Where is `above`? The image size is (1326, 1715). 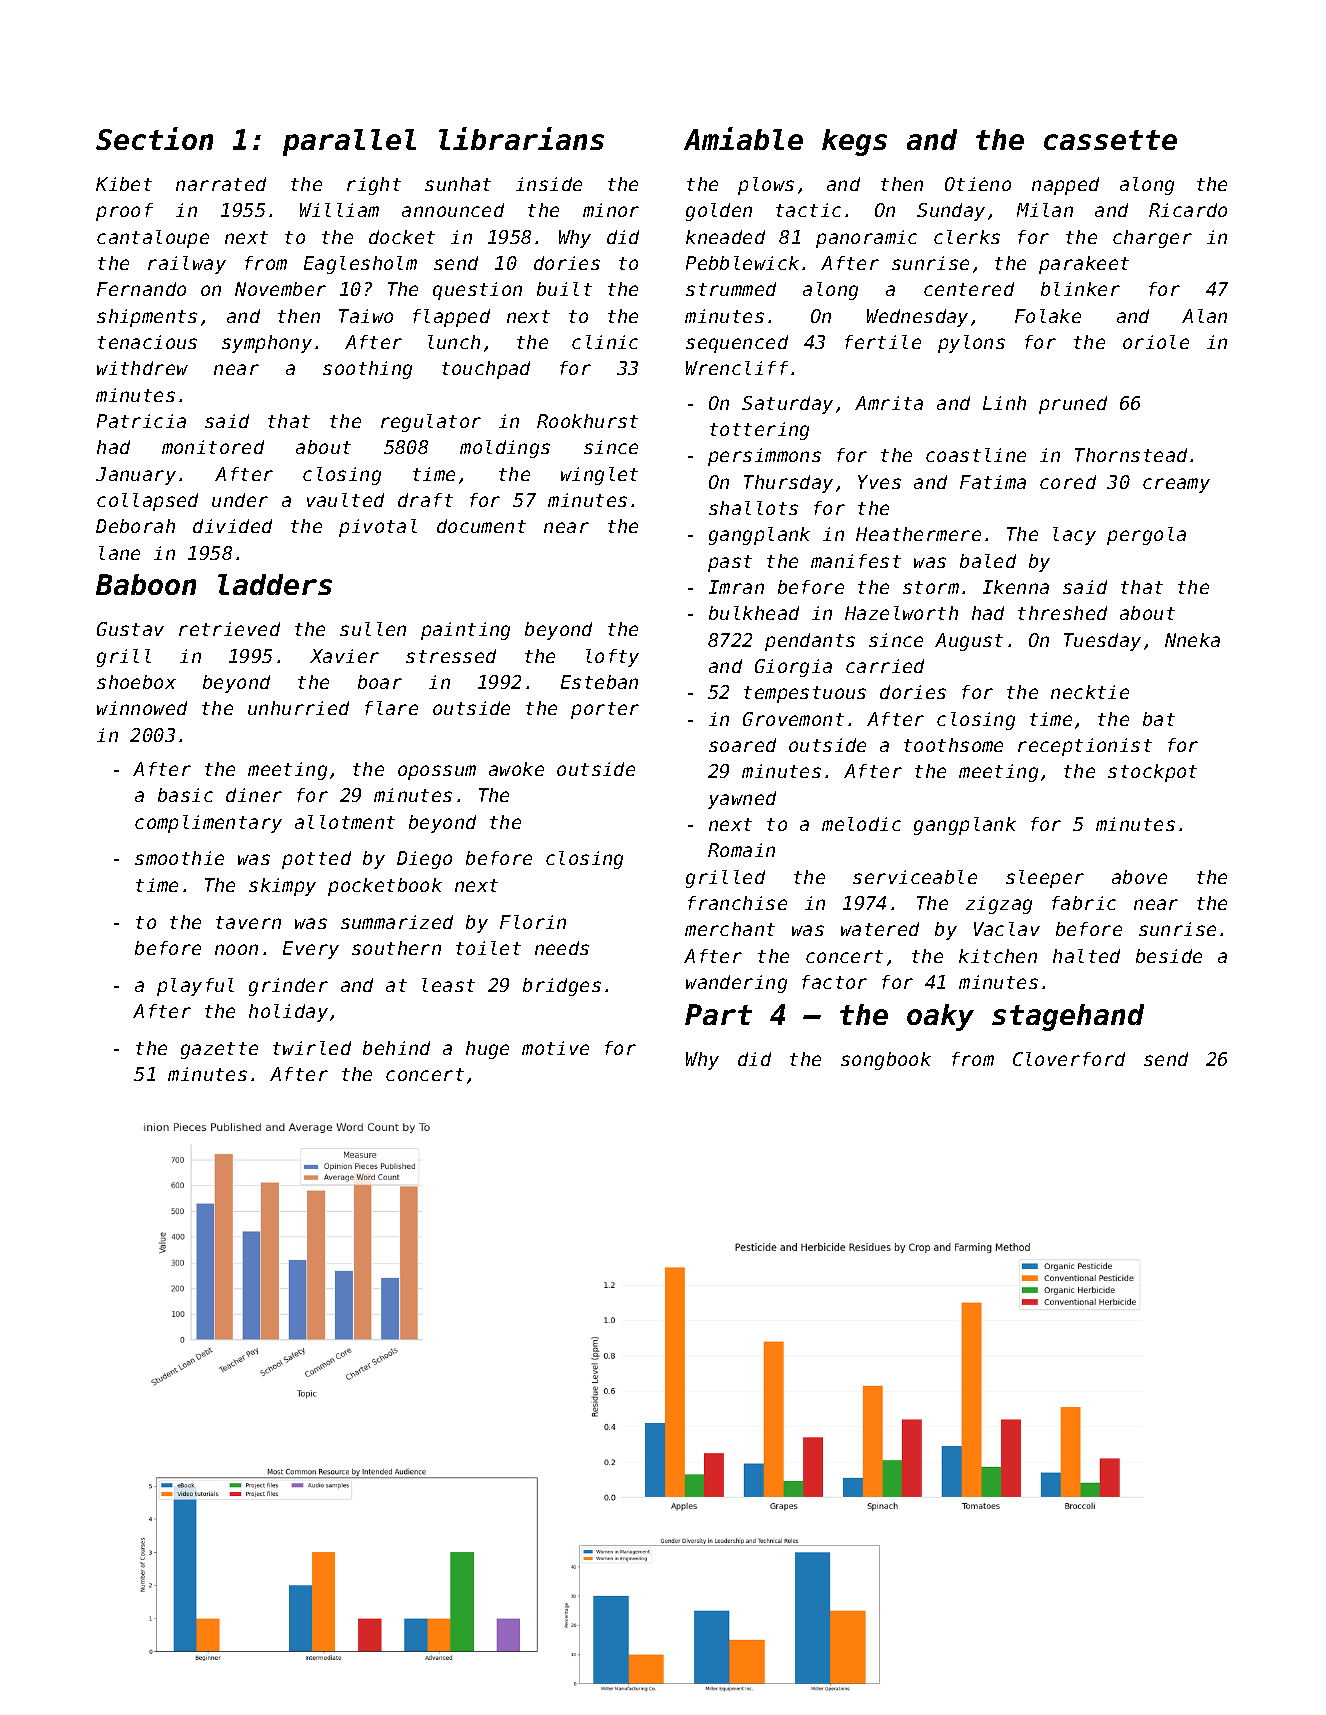
above is located at coordinates (1139, 877).
